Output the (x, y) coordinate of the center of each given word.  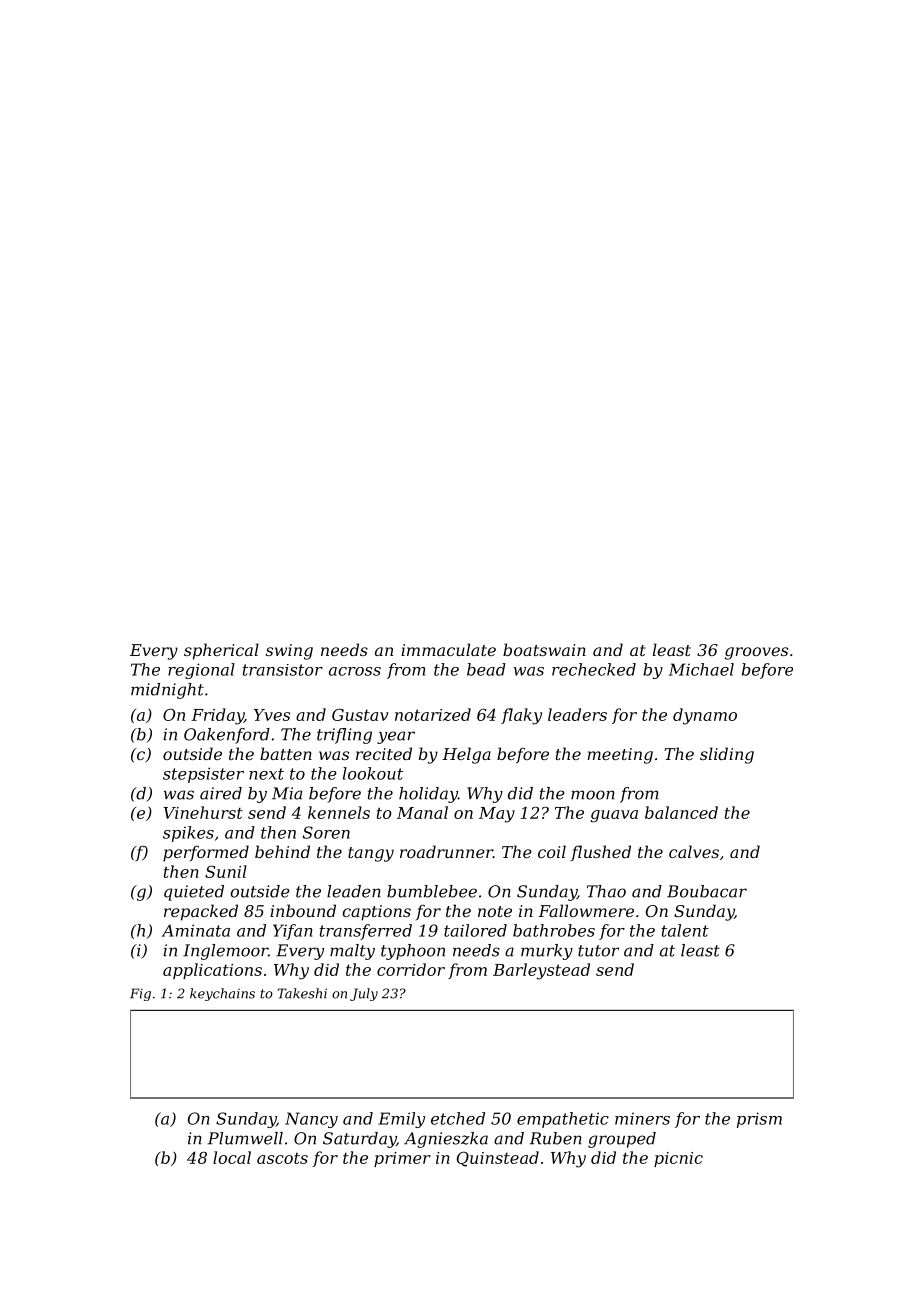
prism (759, 1120)
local (232, 1157)
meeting (620, 756)
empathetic (563, 1120)
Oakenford (227, 736)
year (396, 737)
